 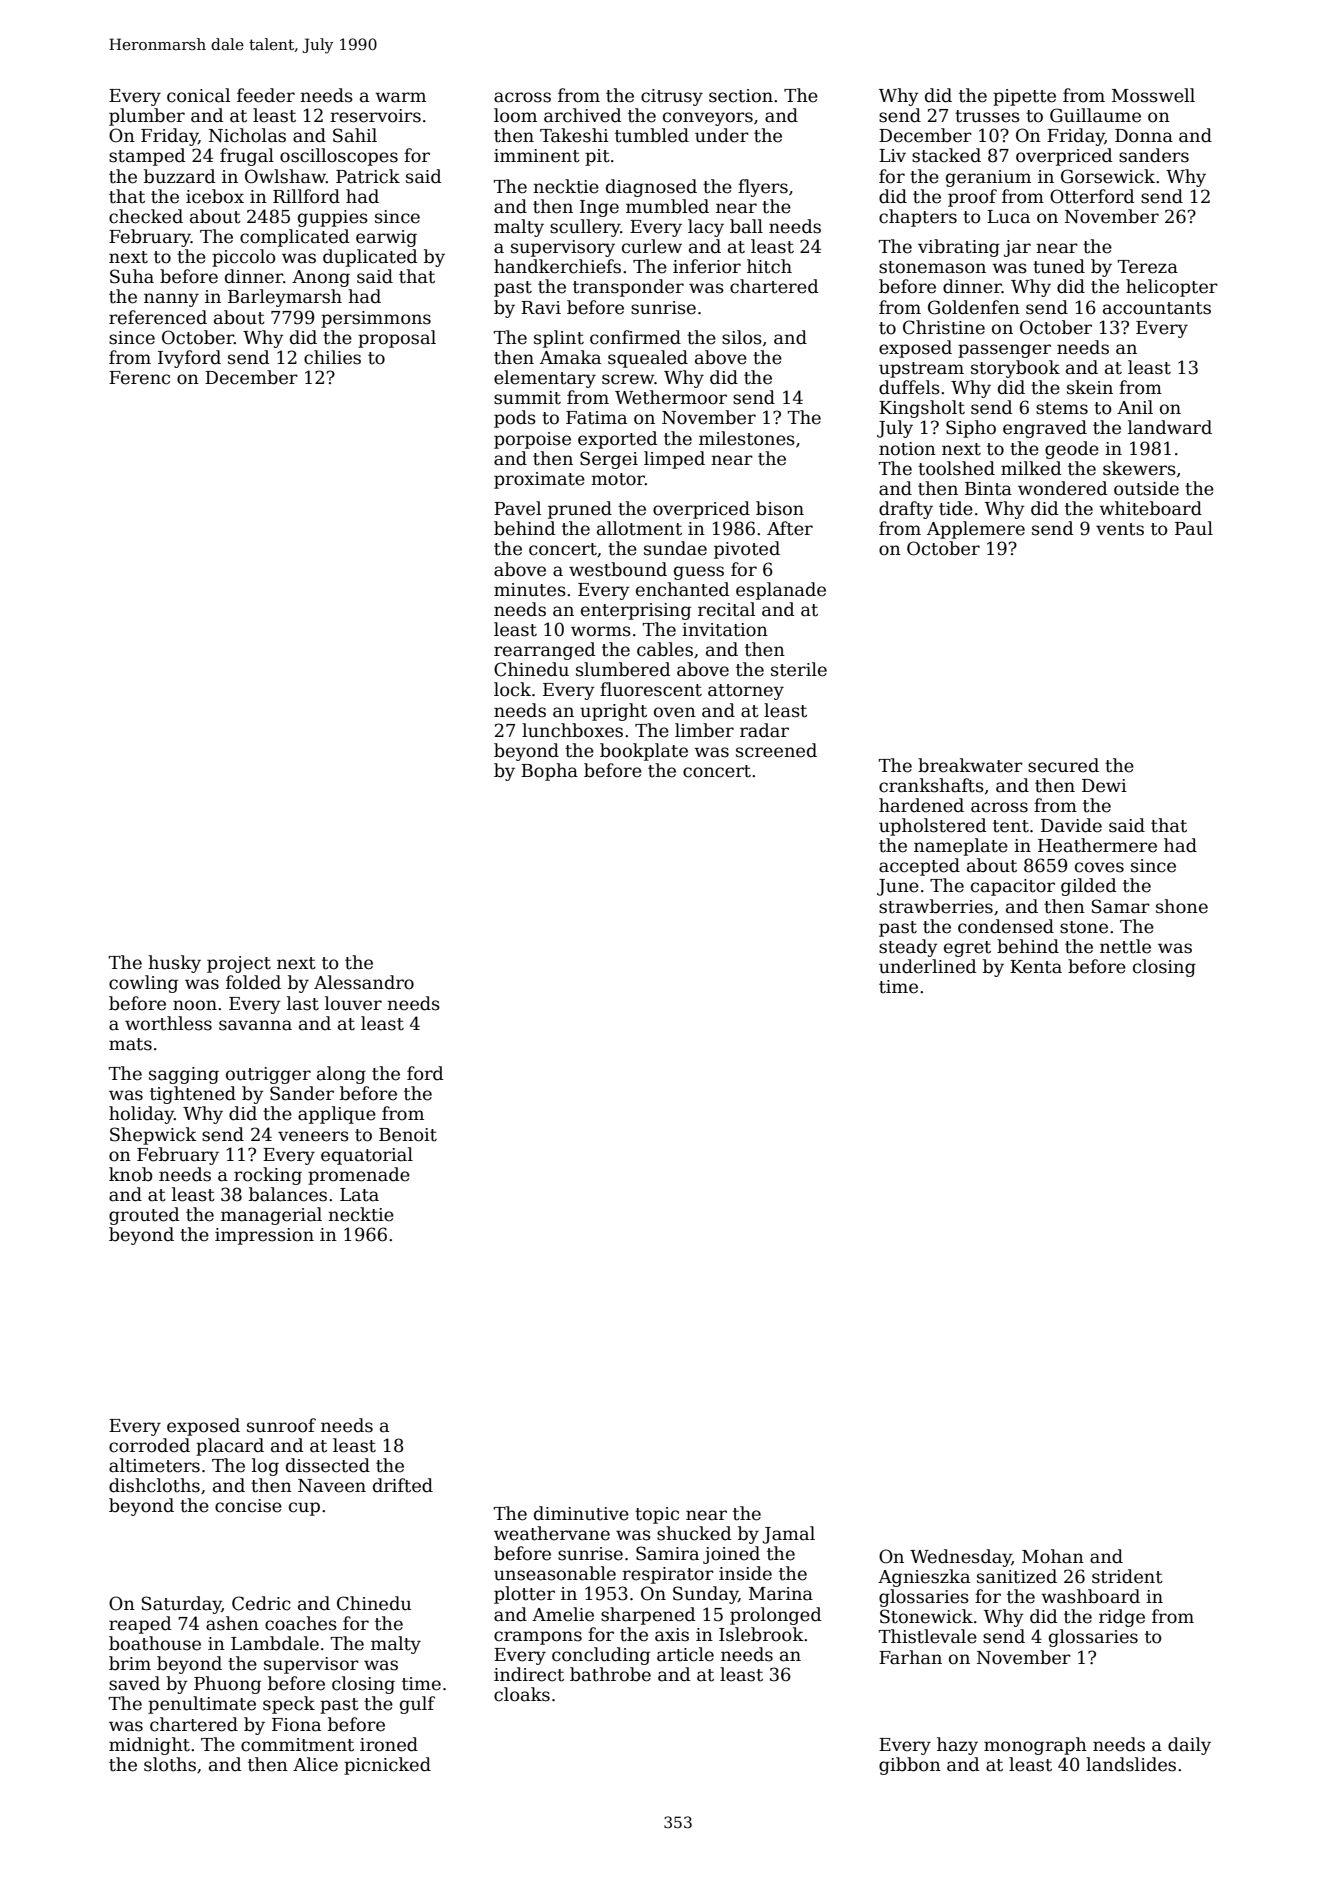 I want to click on daily, so click(x=1189, y=1746).
